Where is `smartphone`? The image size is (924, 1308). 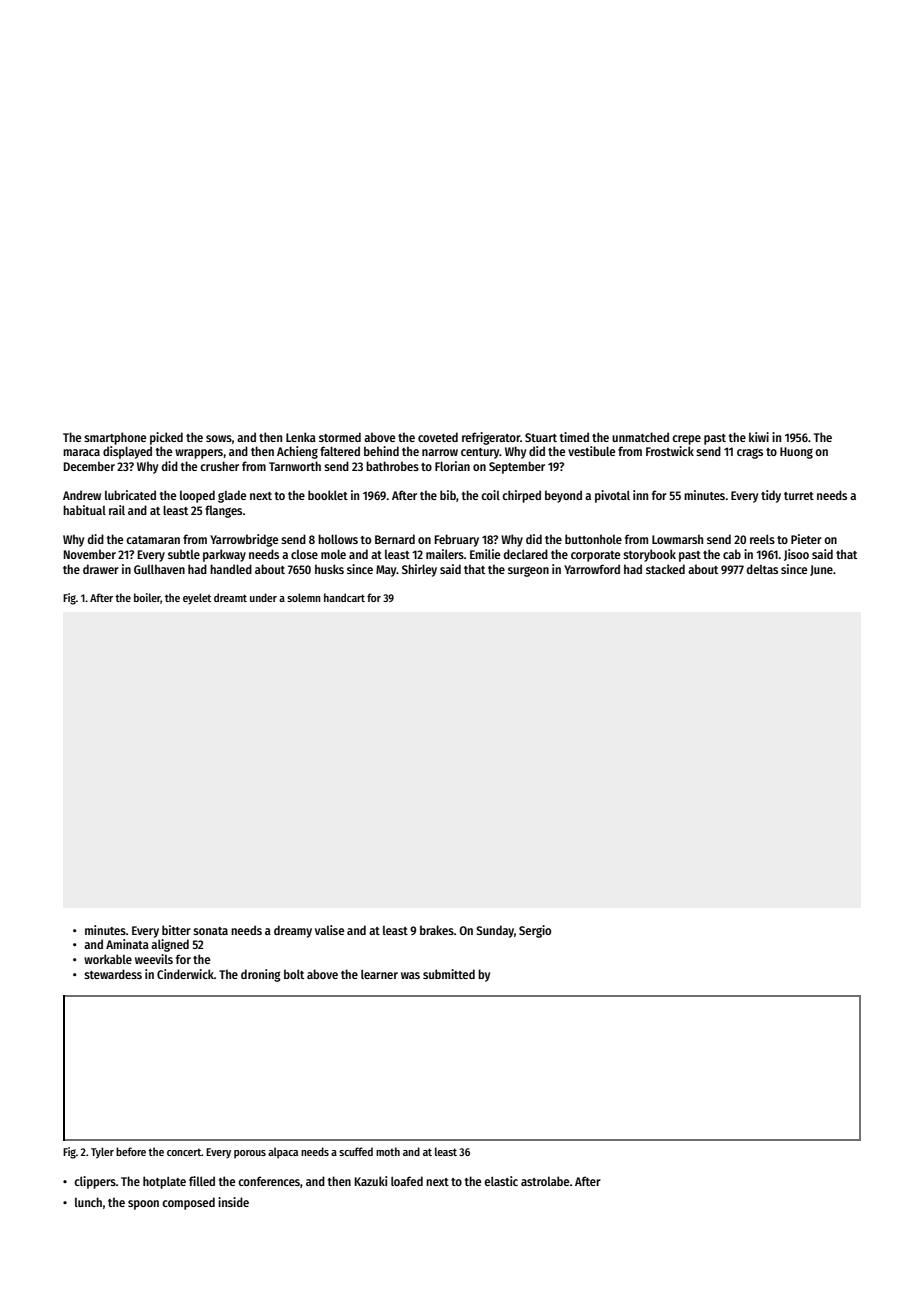
smartphone is located at coordinates (115, 438).
